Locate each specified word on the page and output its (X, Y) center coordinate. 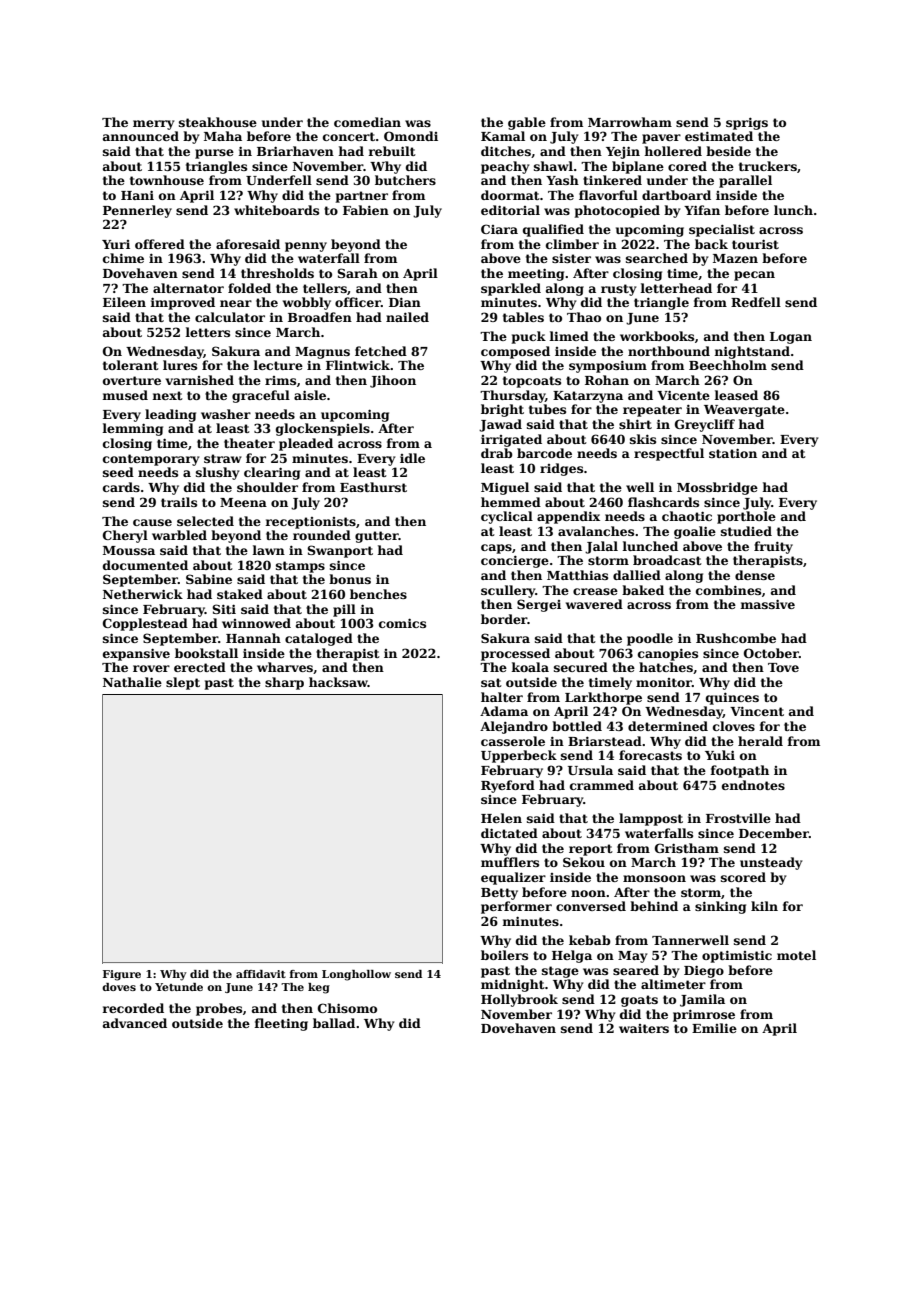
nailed (407, 317)
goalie (695, 532)
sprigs (747, 123)
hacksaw (338, 682)
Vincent (757, 711)
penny (306, 247)
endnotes (753, 785)
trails (179, 502)
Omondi (411, 136)
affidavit (261, 974)
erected (200, 667)
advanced (135, 1023)
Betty (499, 894)
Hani (137, 195)
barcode (544, 453)
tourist (755, 244)
